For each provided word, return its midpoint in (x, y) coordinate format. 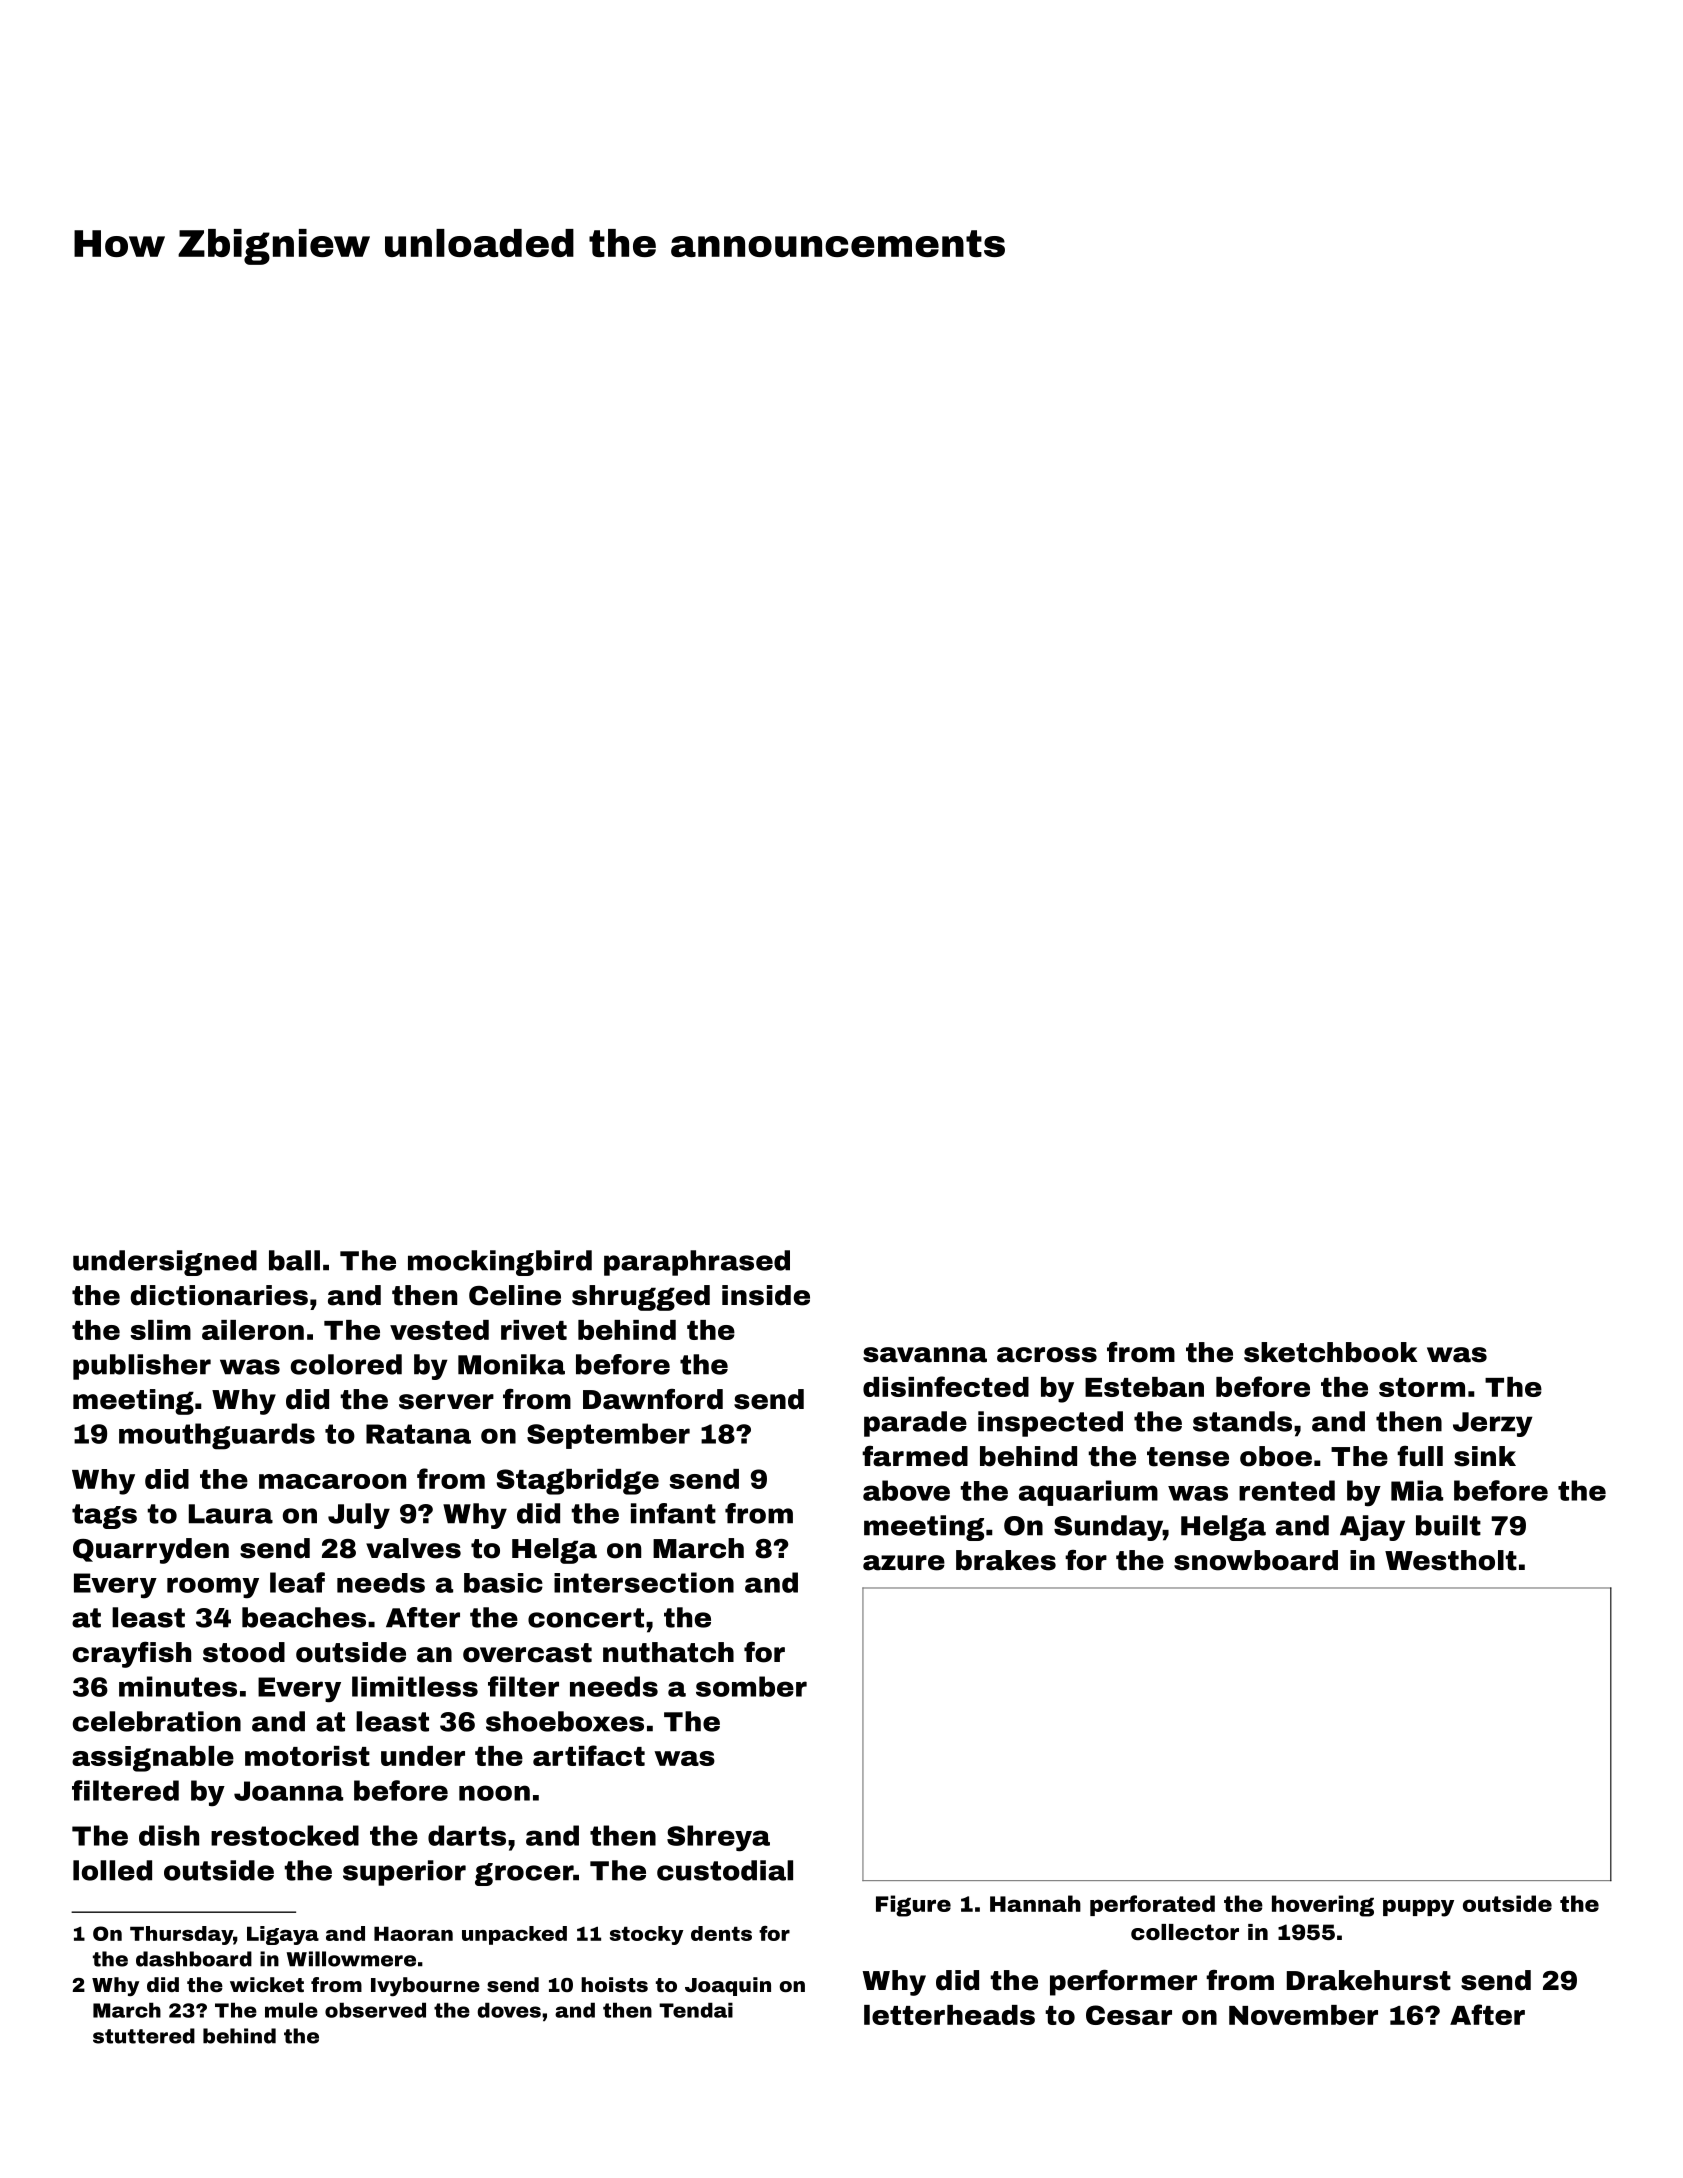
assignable (153, 1759)
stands (1242, 1421)
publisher (142, 1367)
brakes (1006, 1560)
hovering (1323, 1906)
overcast (527, 1653)
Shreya (718, 1838)
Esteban (1144, 1387)
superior (404, 1873)
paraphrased (697, 1263)
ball (294, 1260)
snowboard (1256, 1560)
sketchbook (1330, 1352)
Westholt (1451, 1560)
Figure (913, 1906)
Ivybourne (425, 1986)
